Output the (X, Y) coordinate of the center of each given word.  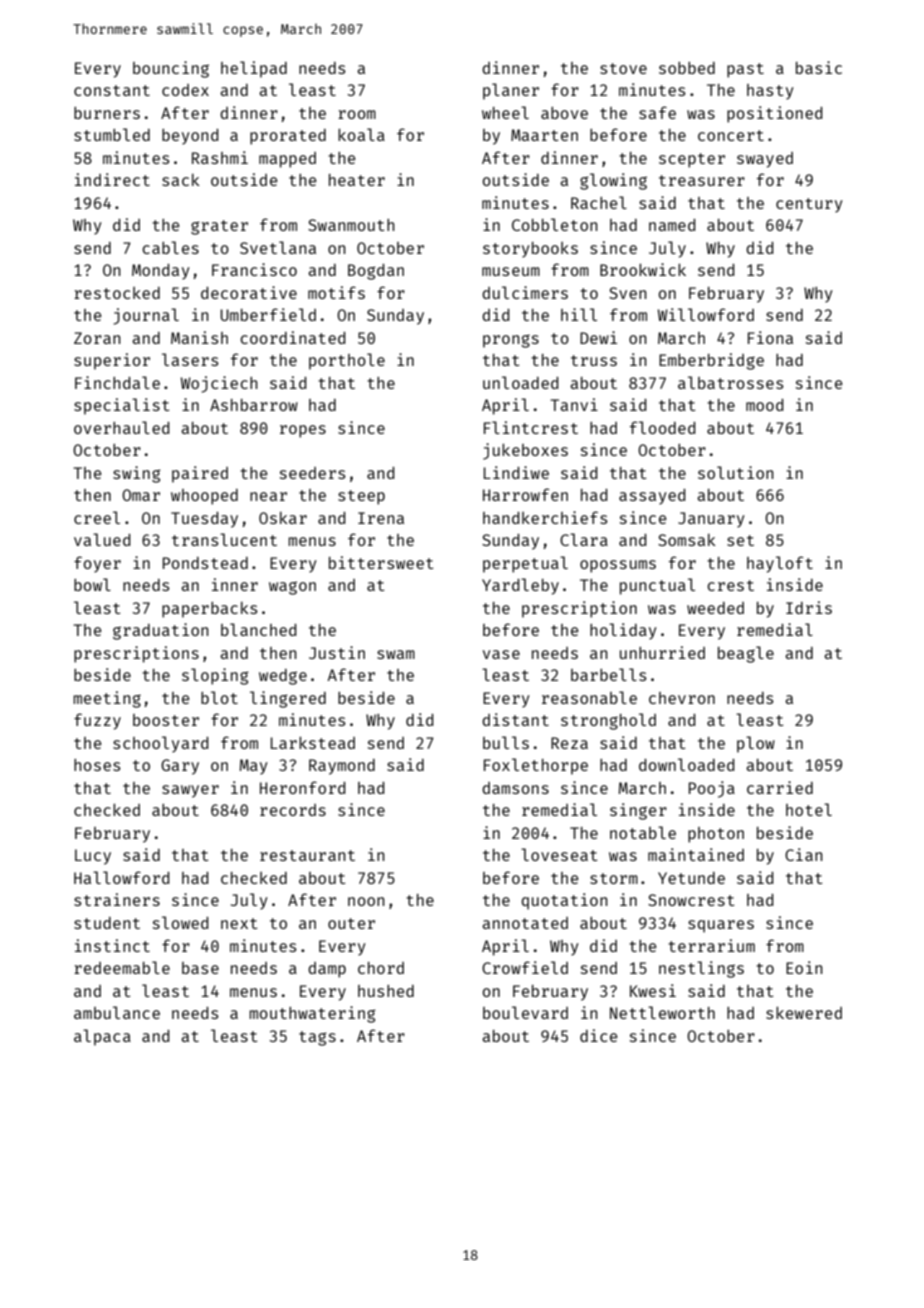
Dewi (598, 337)
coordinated (292, 337)
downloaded (686, 764)
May (254, 767)
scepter (692, 160)
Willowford (706, 314)
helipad (254, 69)
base (200, 968)
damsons (515, 788)
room (357, 114)
